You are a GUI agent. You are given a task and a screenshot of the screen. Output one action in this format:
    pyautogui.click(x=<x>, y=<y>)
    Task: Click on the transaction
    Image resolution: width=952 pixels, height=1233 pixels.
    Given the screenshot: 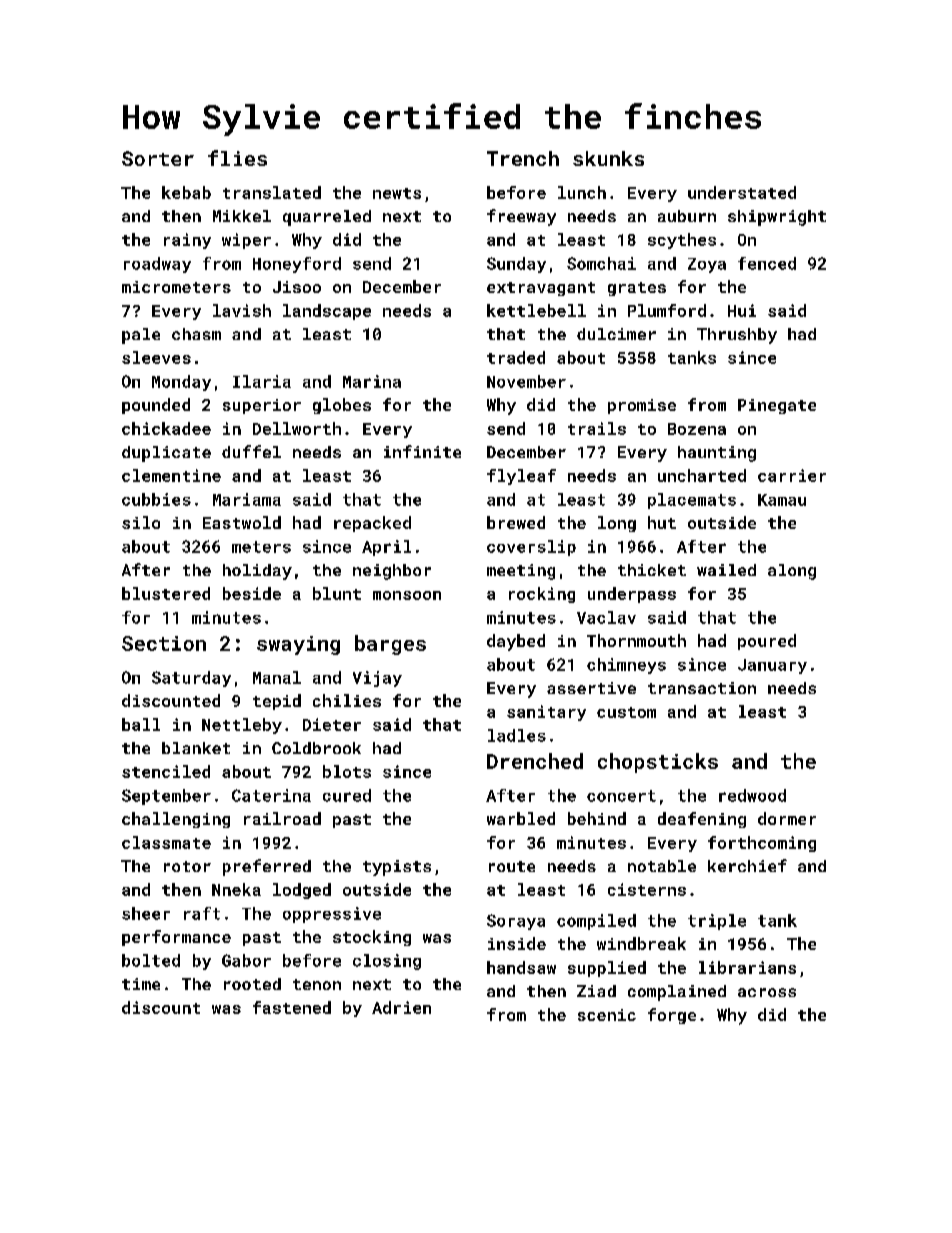 What is the action you would take?
    pyautogui.click(x=702, y=688)
